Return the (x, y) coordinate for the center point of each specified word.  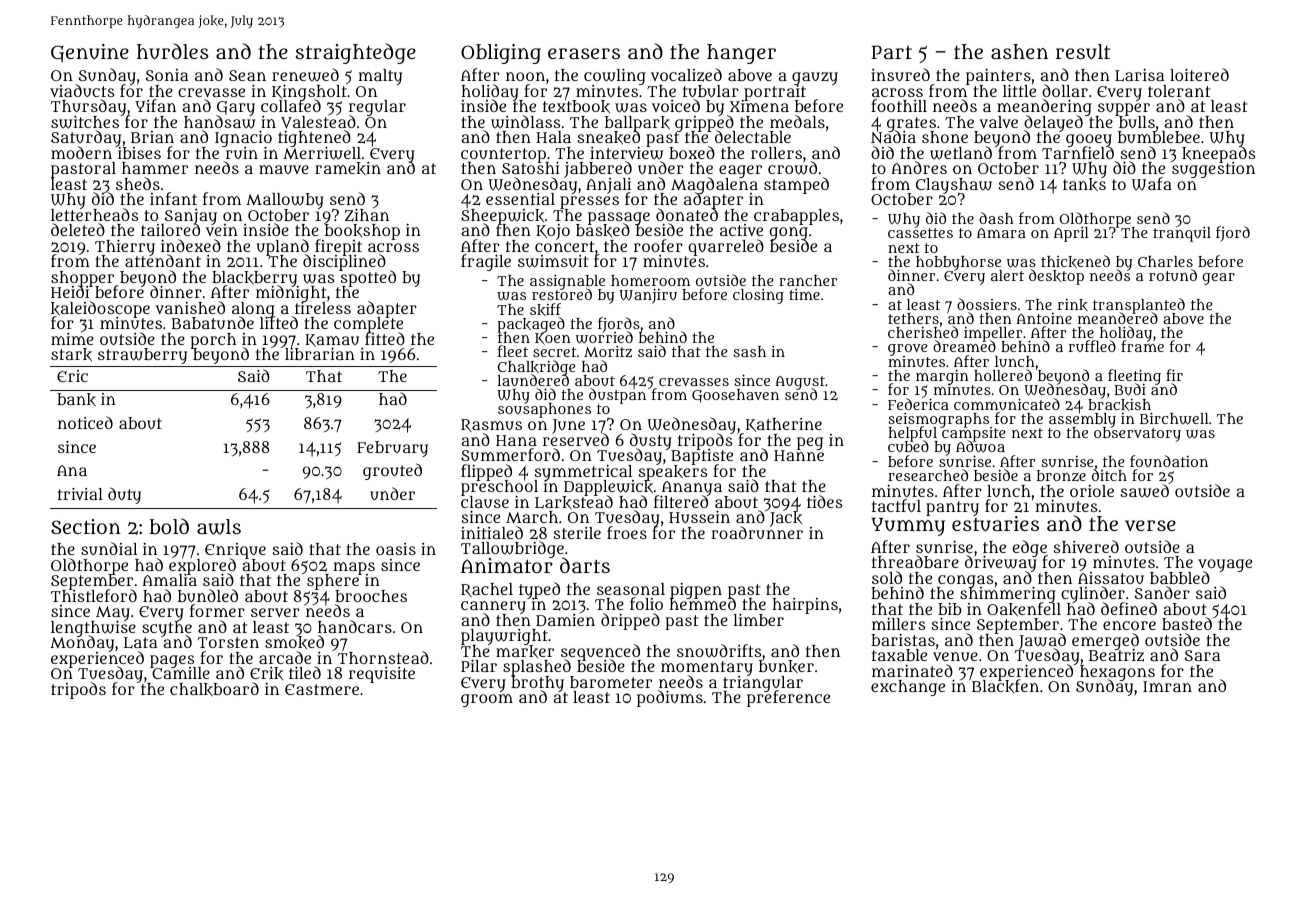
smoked (294, 642)
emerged (1105, 641)
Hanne (799, 456)
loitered (1199, 74)
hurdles (173, 51)
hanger (741, 54)
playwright (504, 637)
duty (124, 495)
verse (1150, 525)
